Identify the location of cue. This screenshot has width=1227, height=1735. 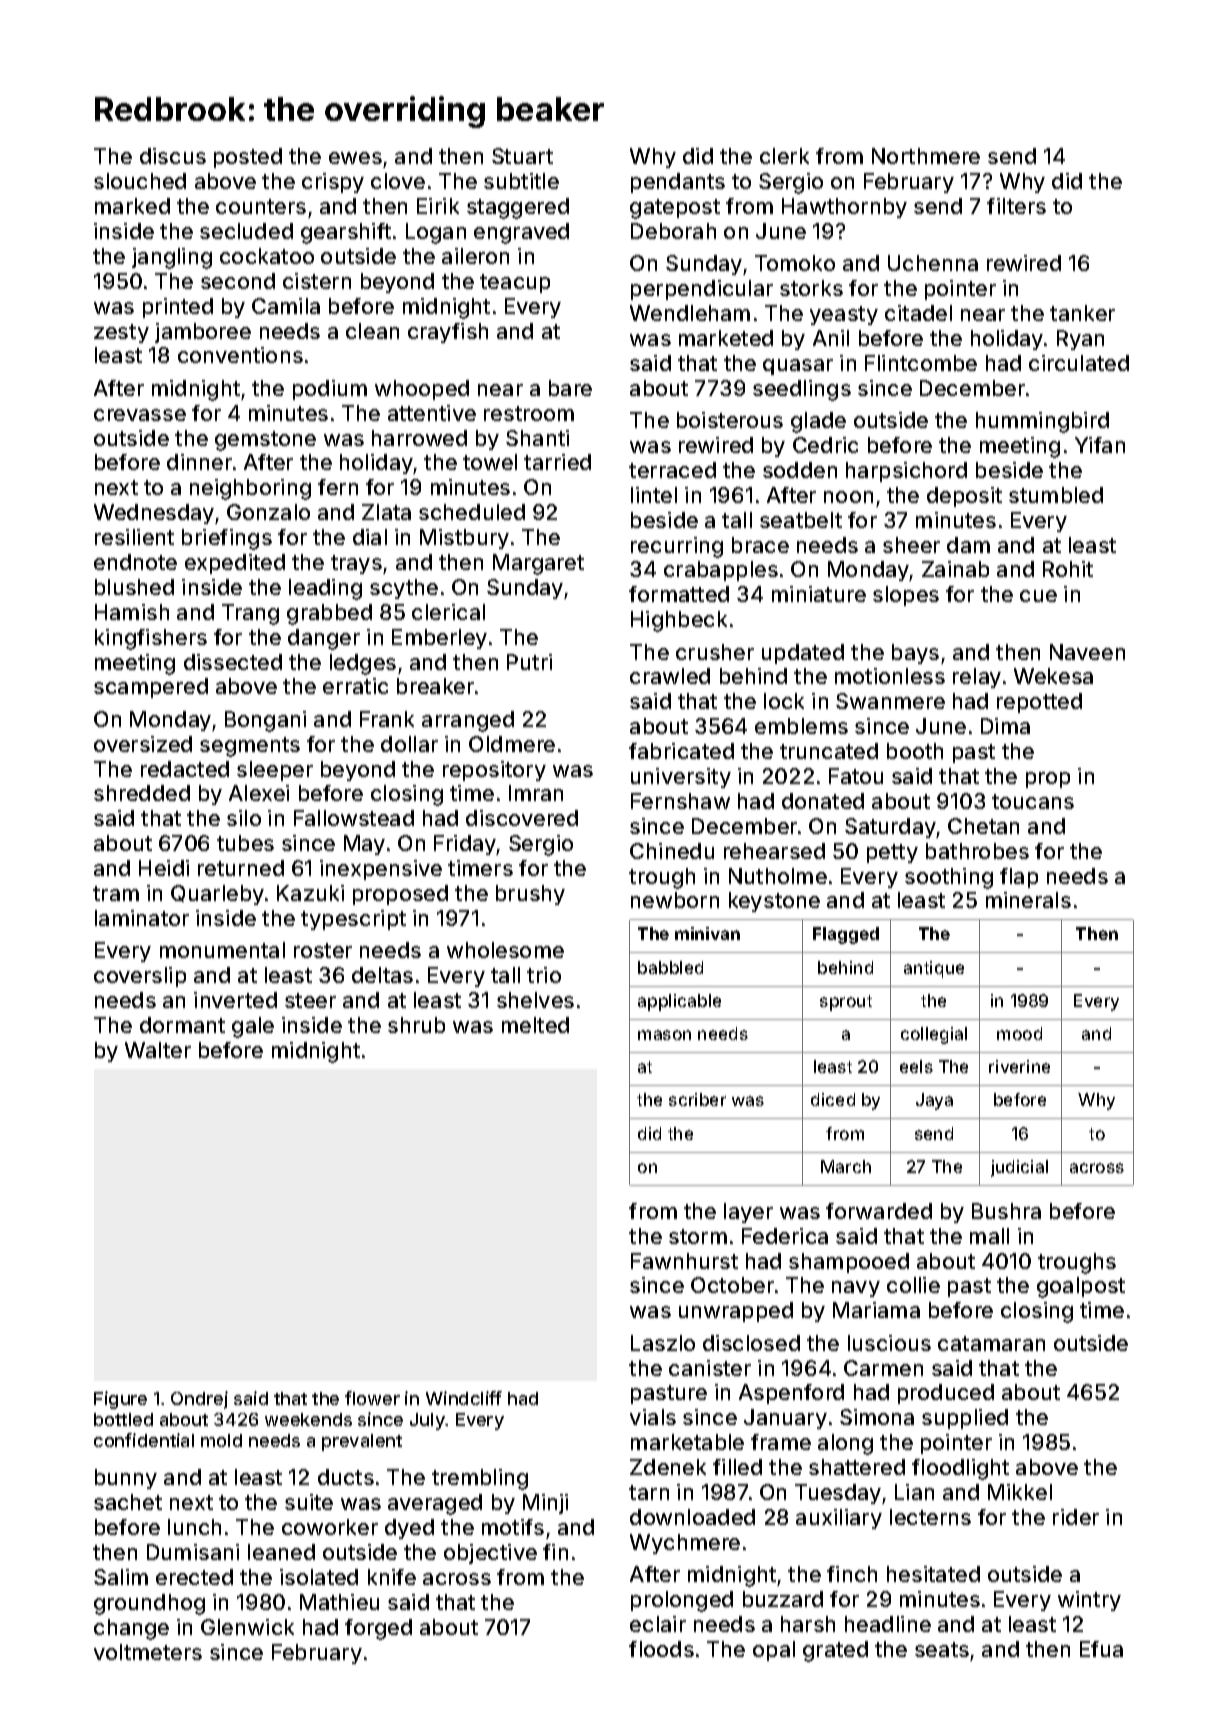
(1038, 596).
